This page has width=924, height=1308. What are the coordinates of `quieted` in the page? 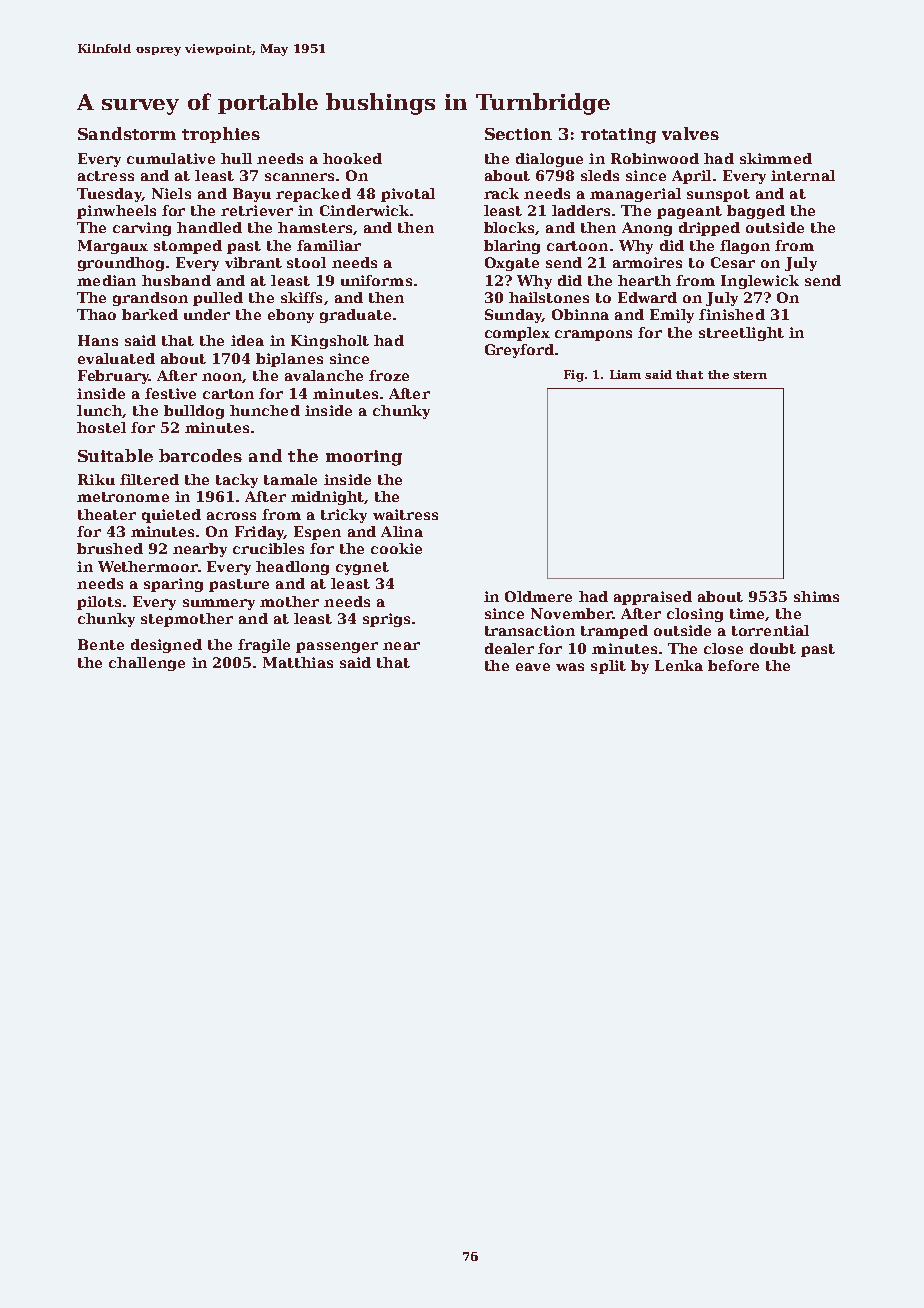 It's located at (171, 516).
